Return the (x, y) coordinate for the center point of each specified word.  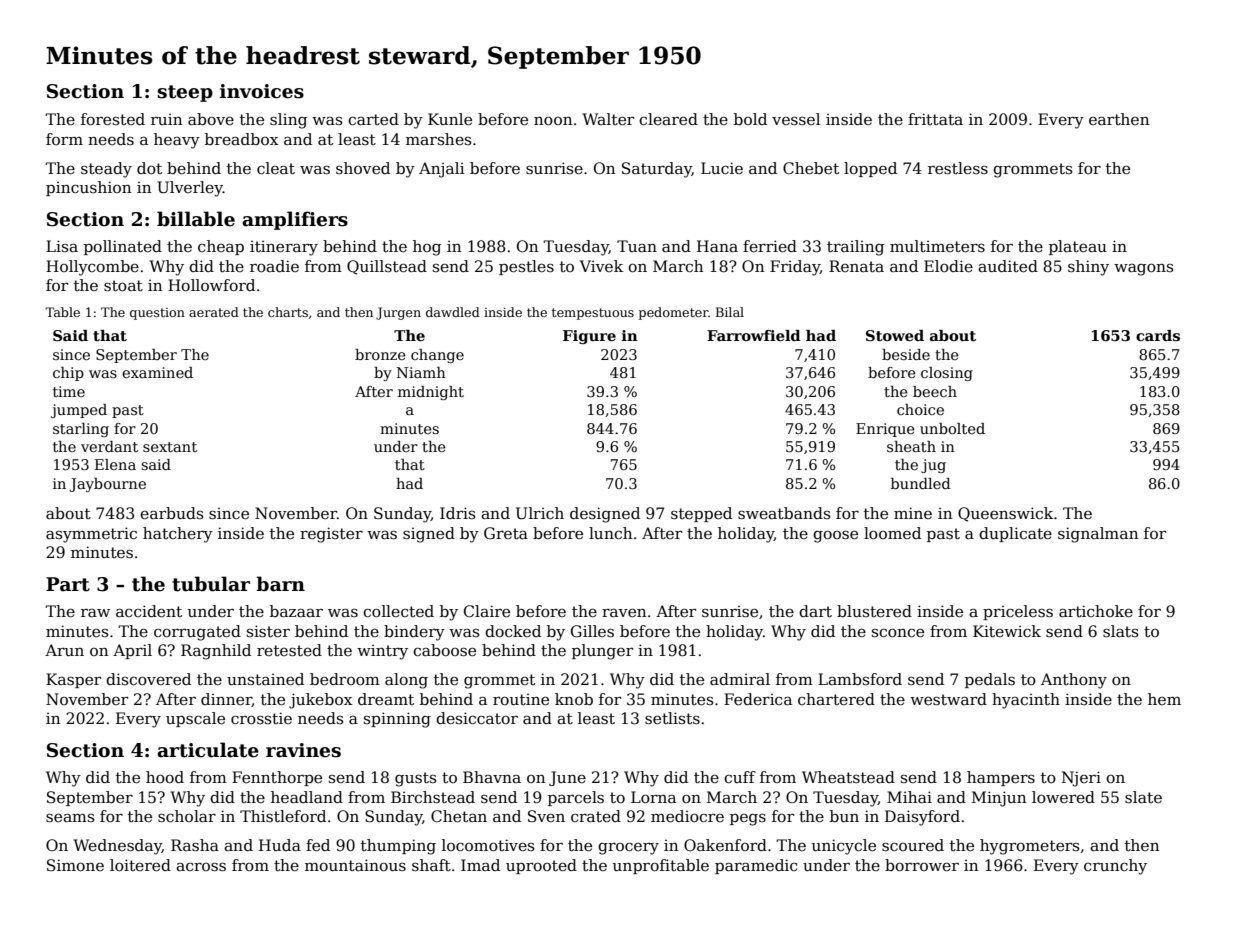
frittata (935, 119)
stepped (701, 514)
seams (70, 818)
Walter (608, 119)
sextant (170, 447)
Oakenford (725, 845)
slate (1143, 797)
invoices (262, 91)
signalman (1098, 535)
